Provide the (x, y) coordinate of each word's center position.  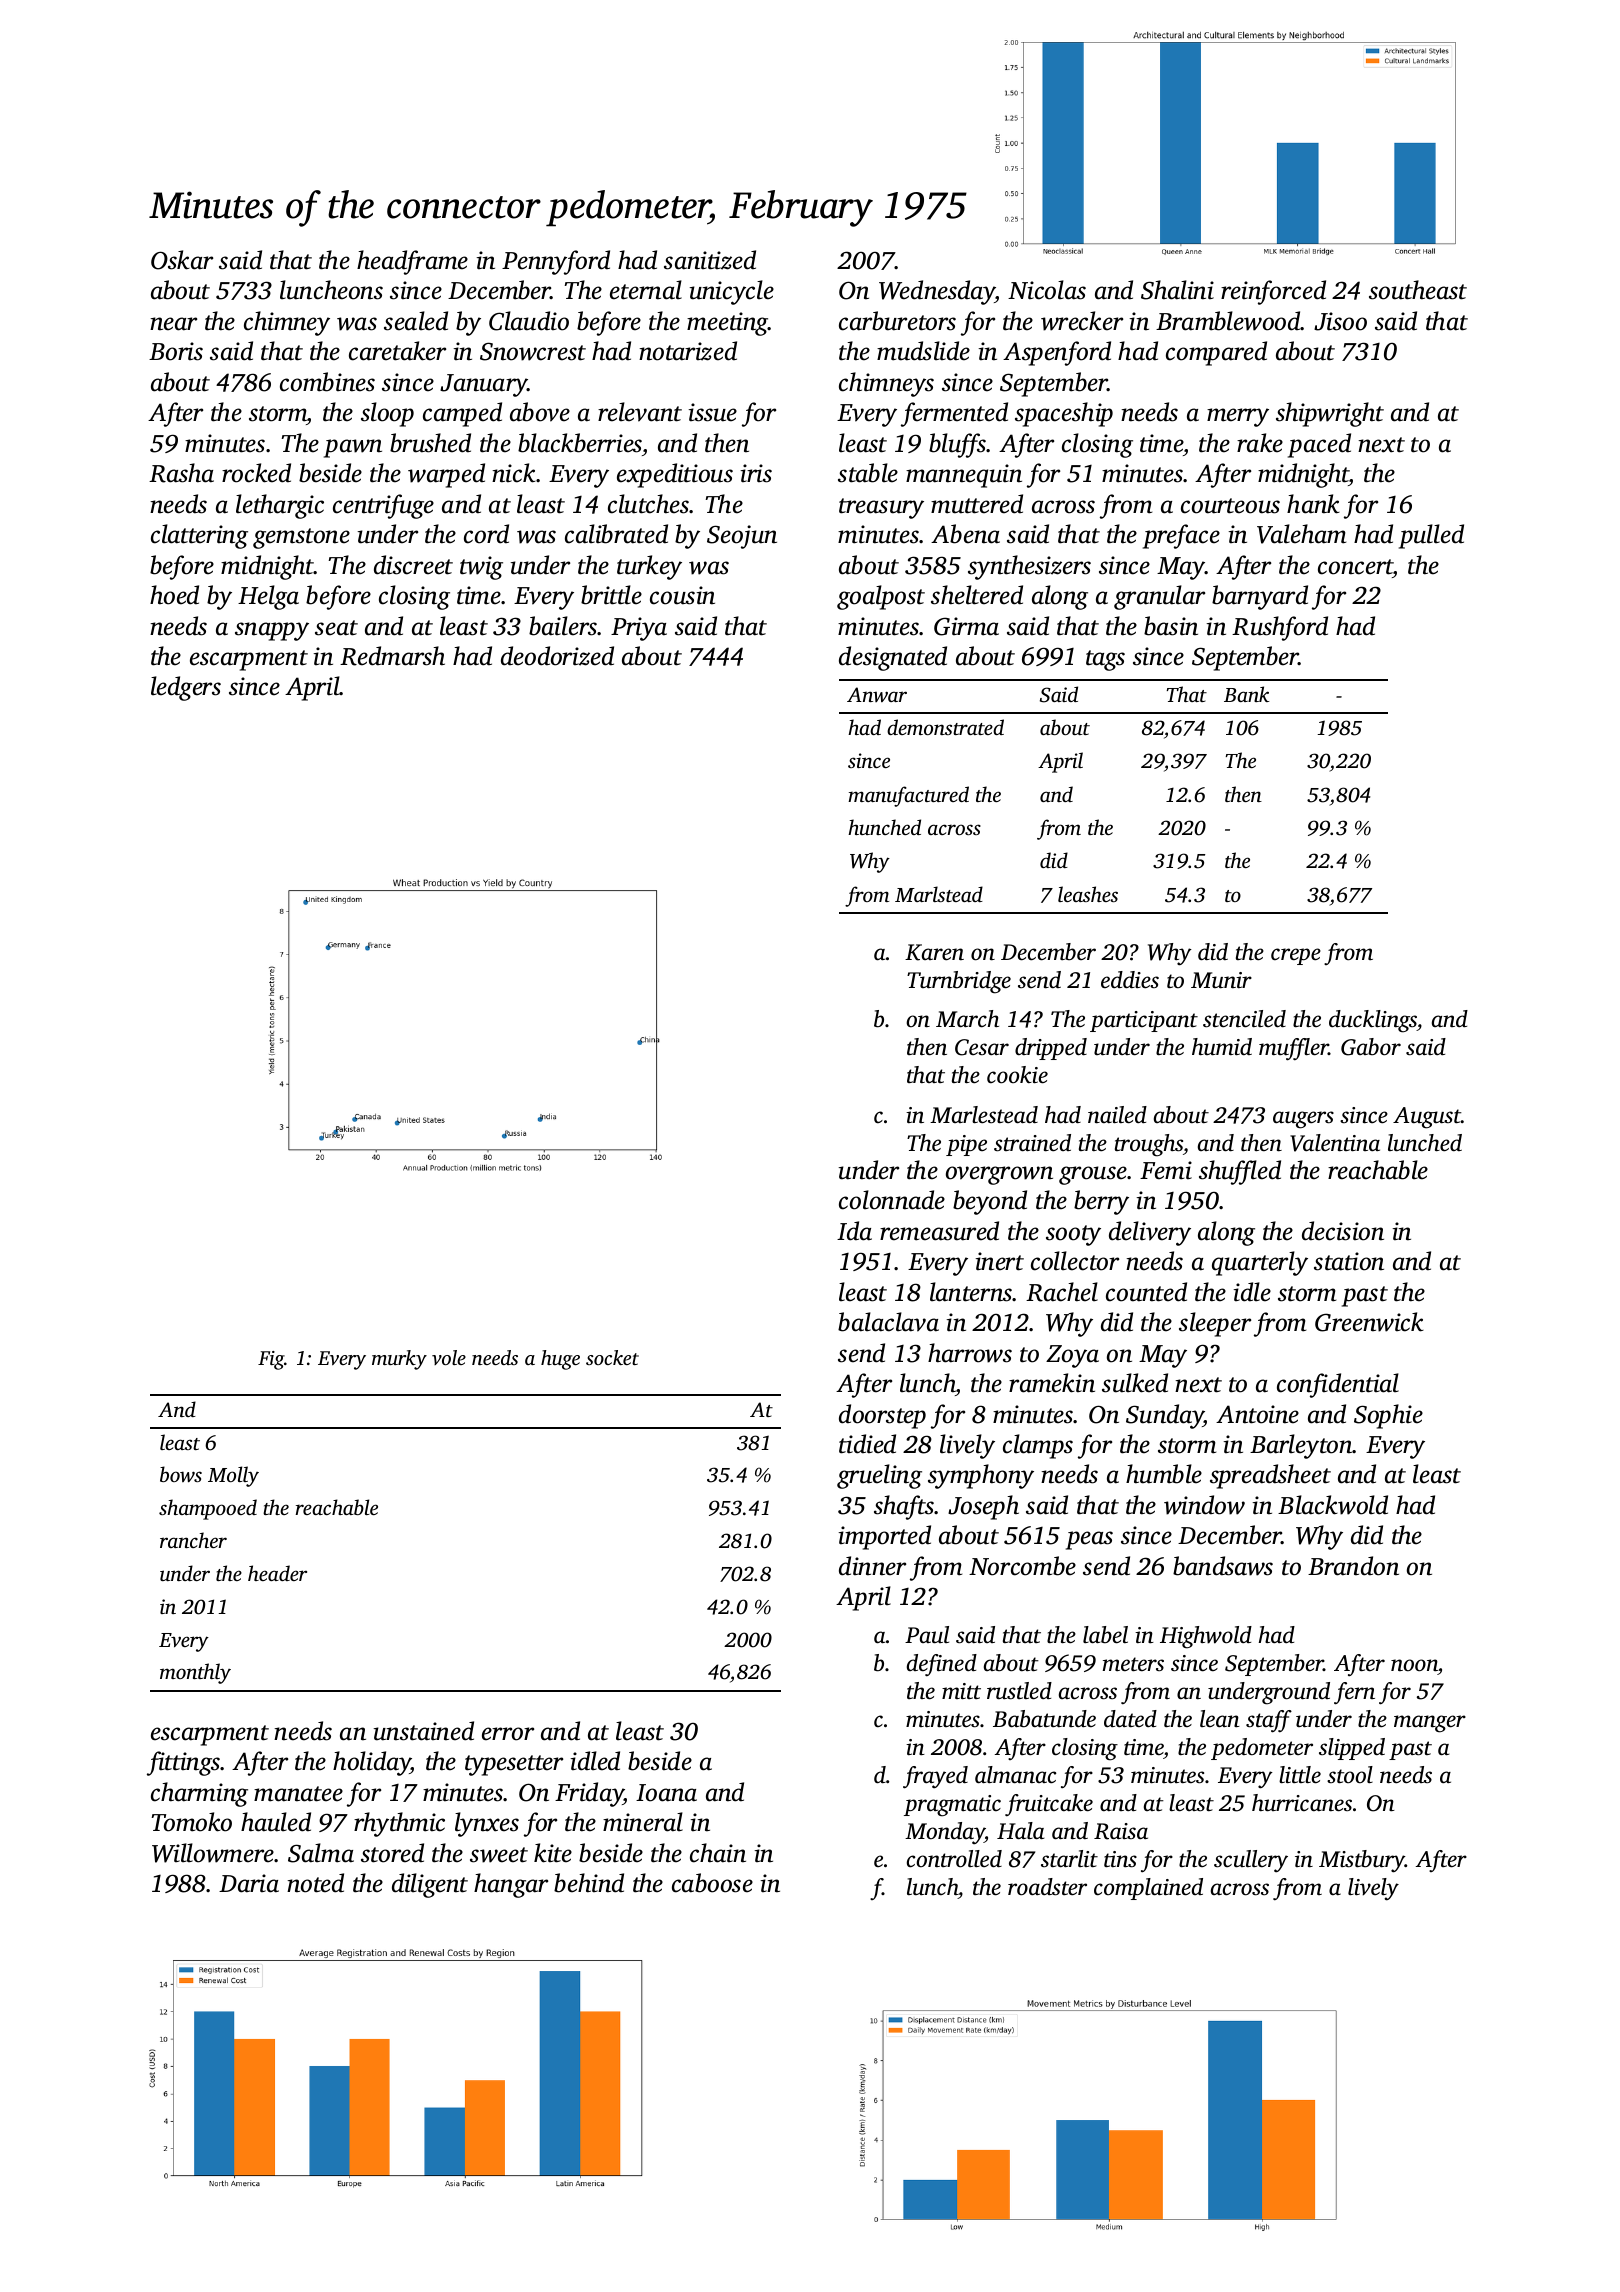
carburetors (897, 321)
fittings (183, 1763)
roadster (1047, 1887)
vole (449, 1357)
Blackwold (1333, 1505)
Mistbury (1362, 1861)
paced (1319, 445)
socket (612, 1357)
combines (327, 382)
